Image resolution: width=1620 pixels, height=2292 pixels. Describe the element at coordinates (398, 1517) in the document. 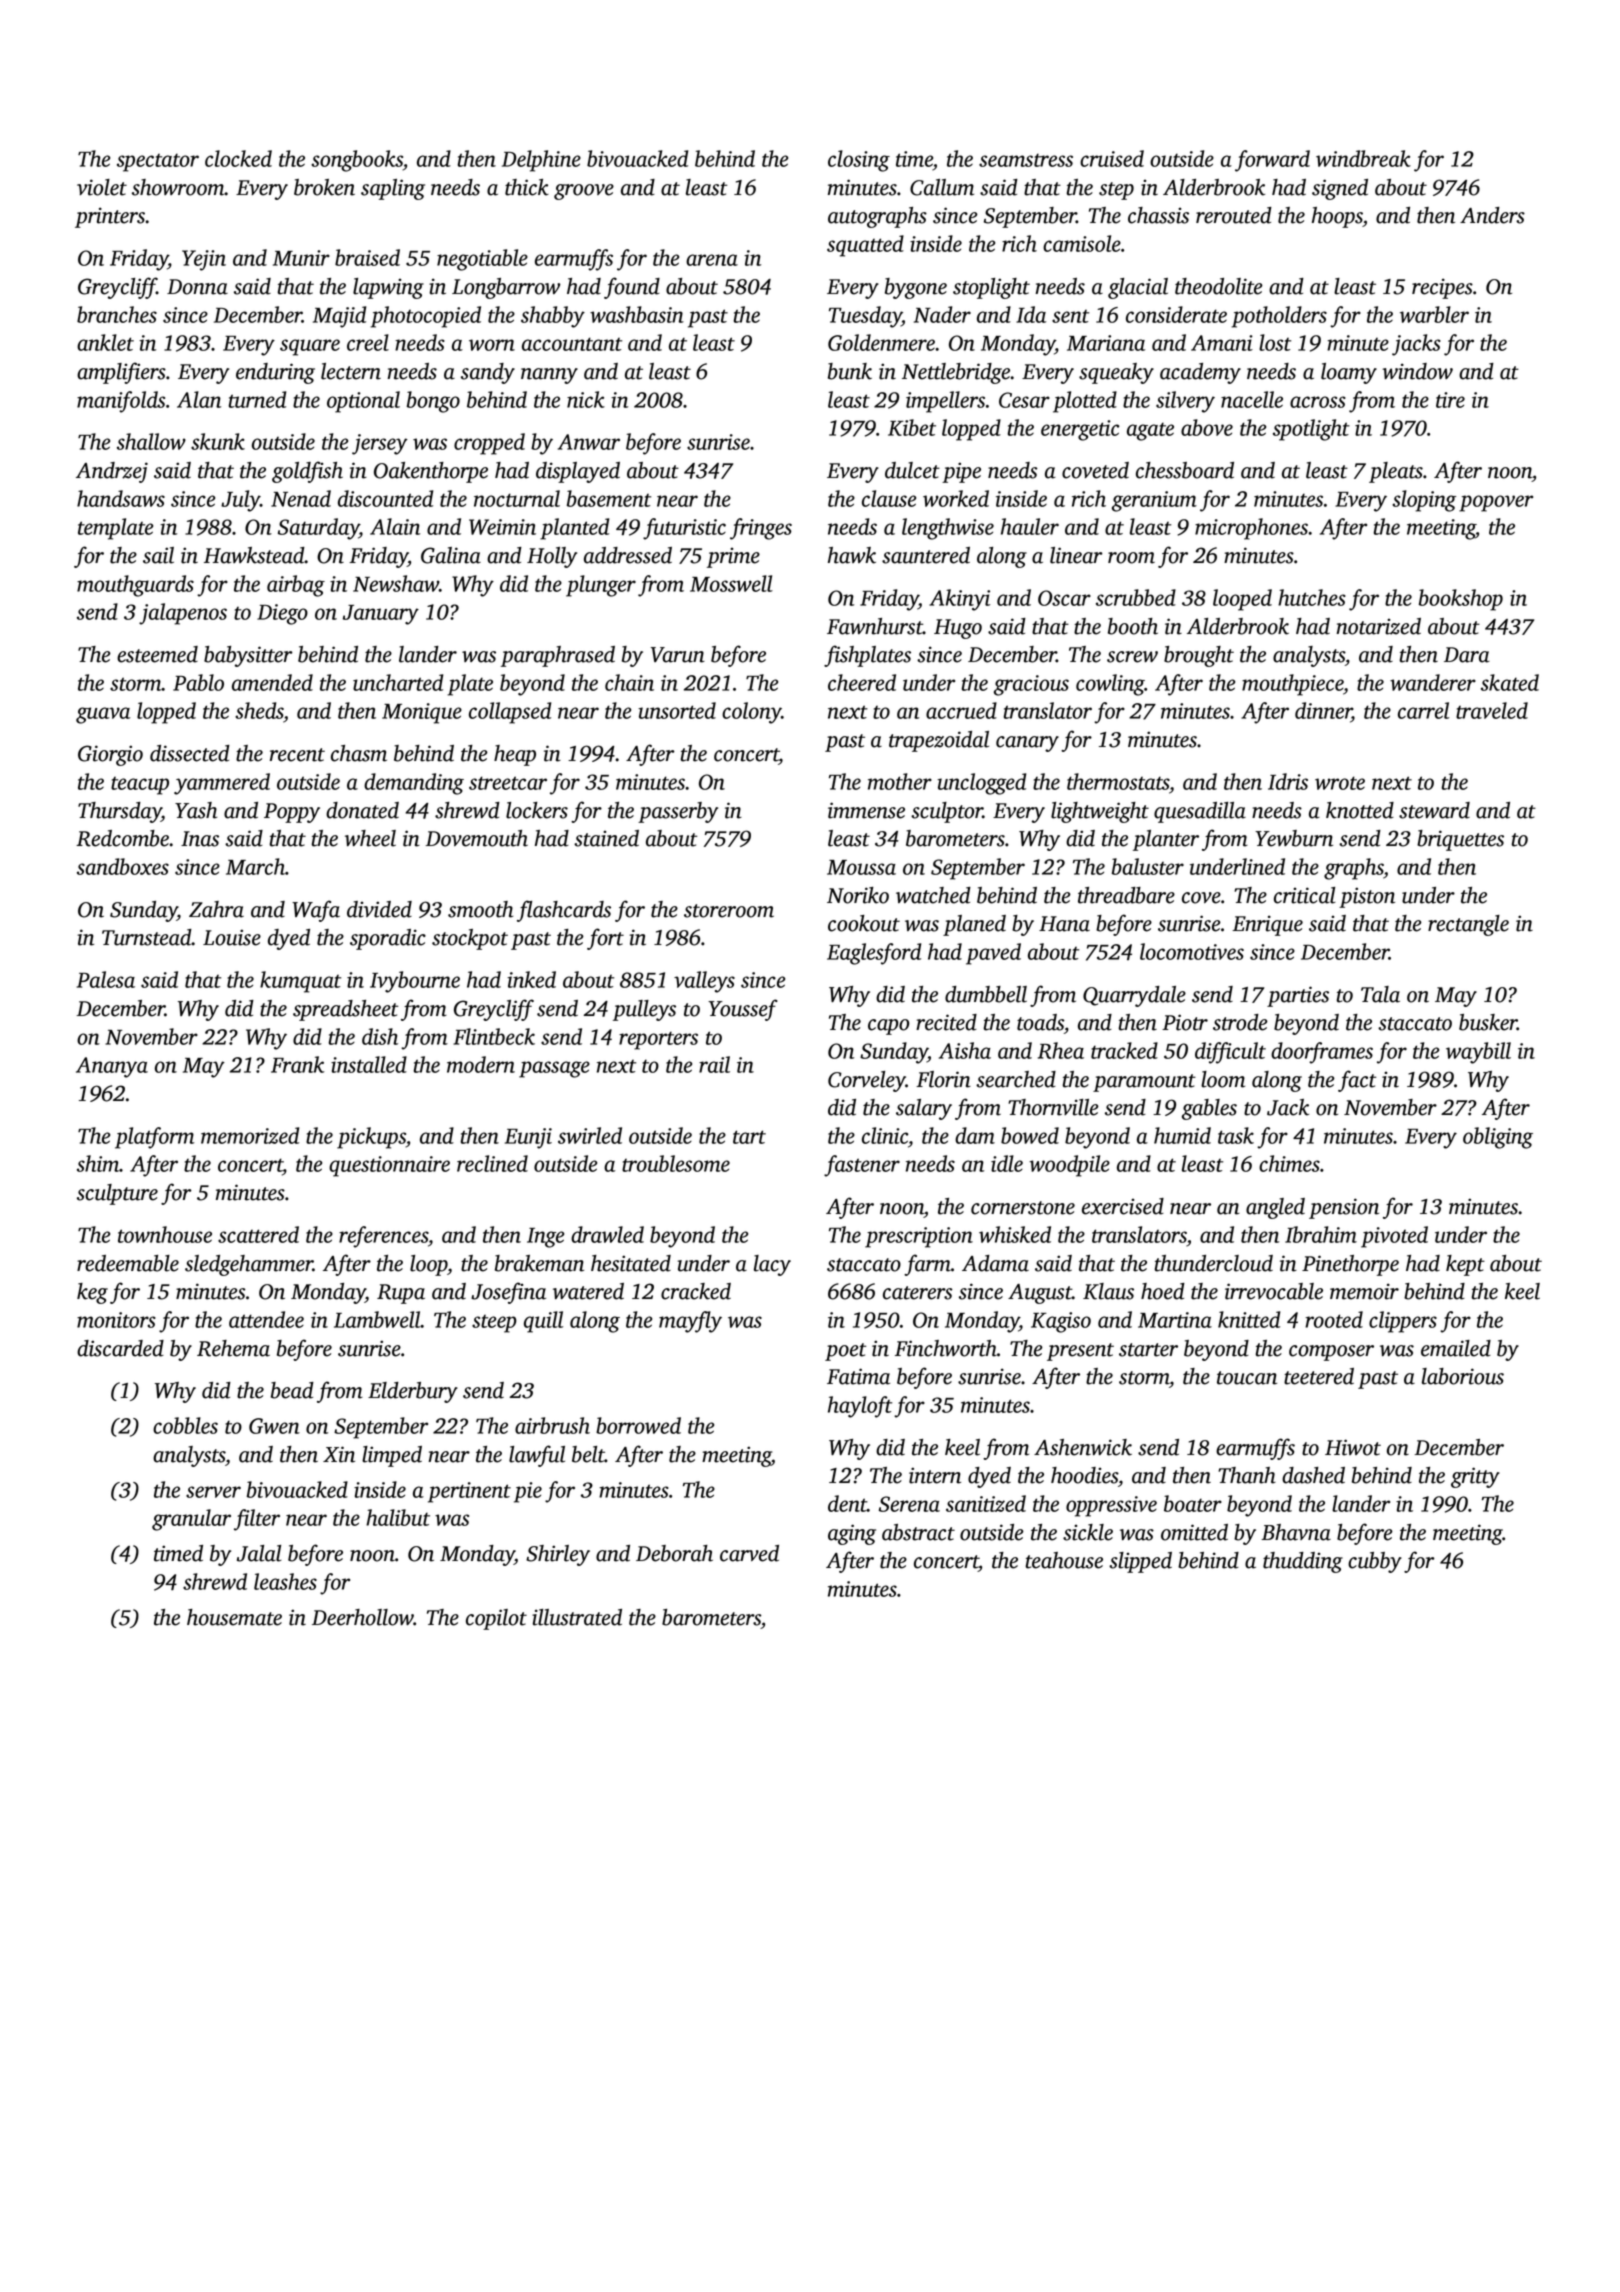

I see `halibut` at that location.
